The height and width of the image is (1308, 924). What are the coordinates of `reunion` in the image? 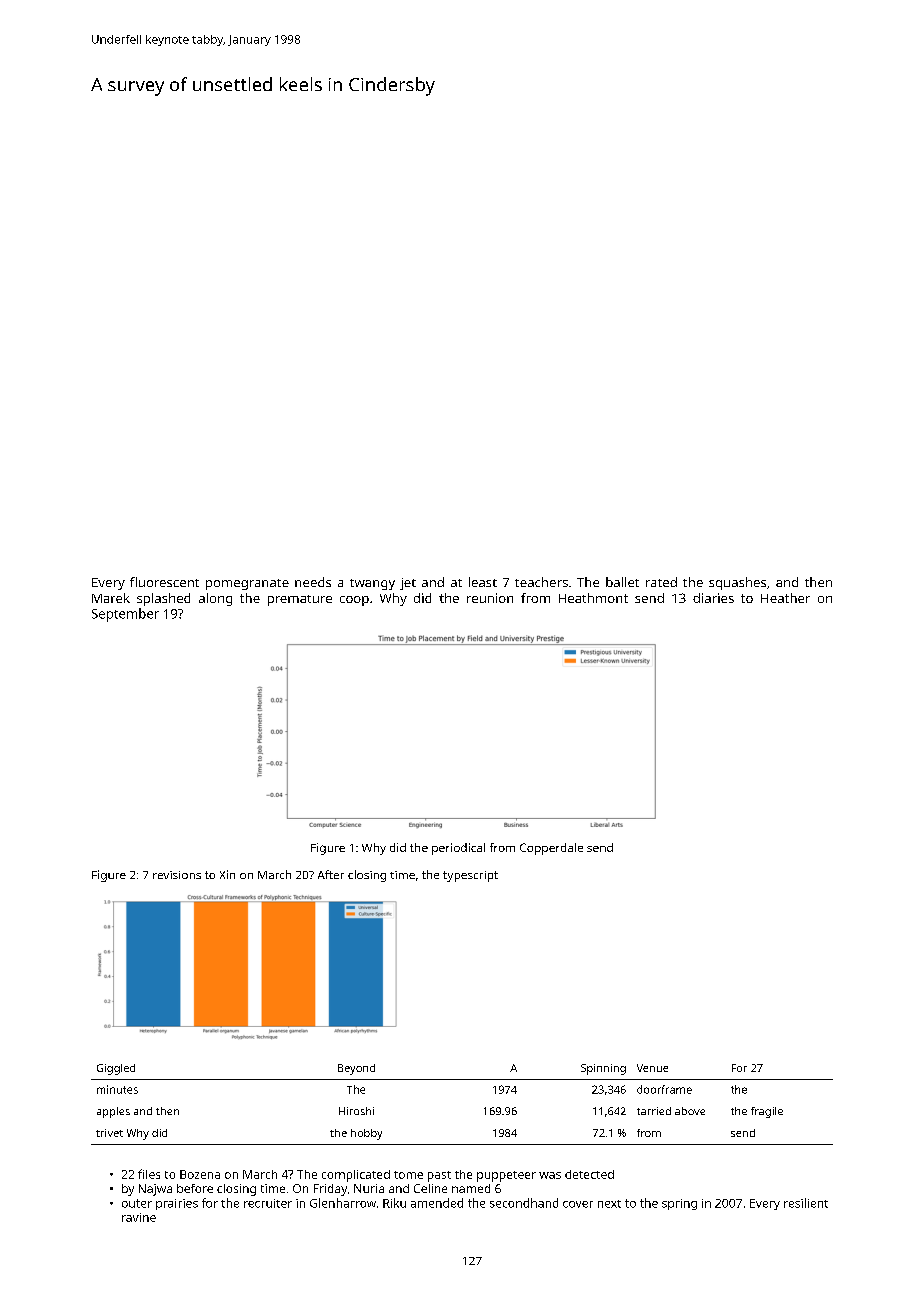 It's located at (490, 598).
